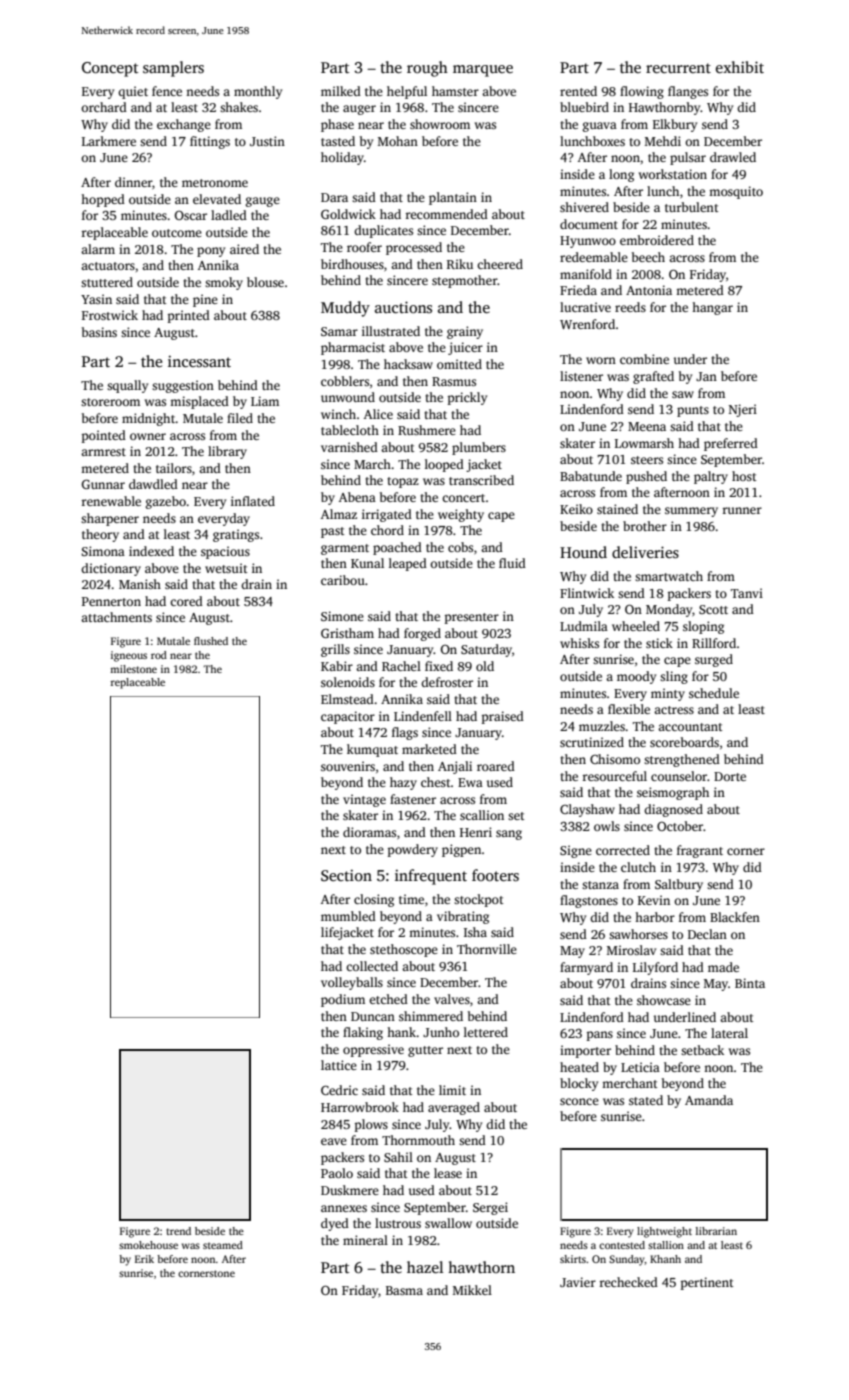  Describe the element at coordinates (211, 252) in the image. I see `pony` at that location.
